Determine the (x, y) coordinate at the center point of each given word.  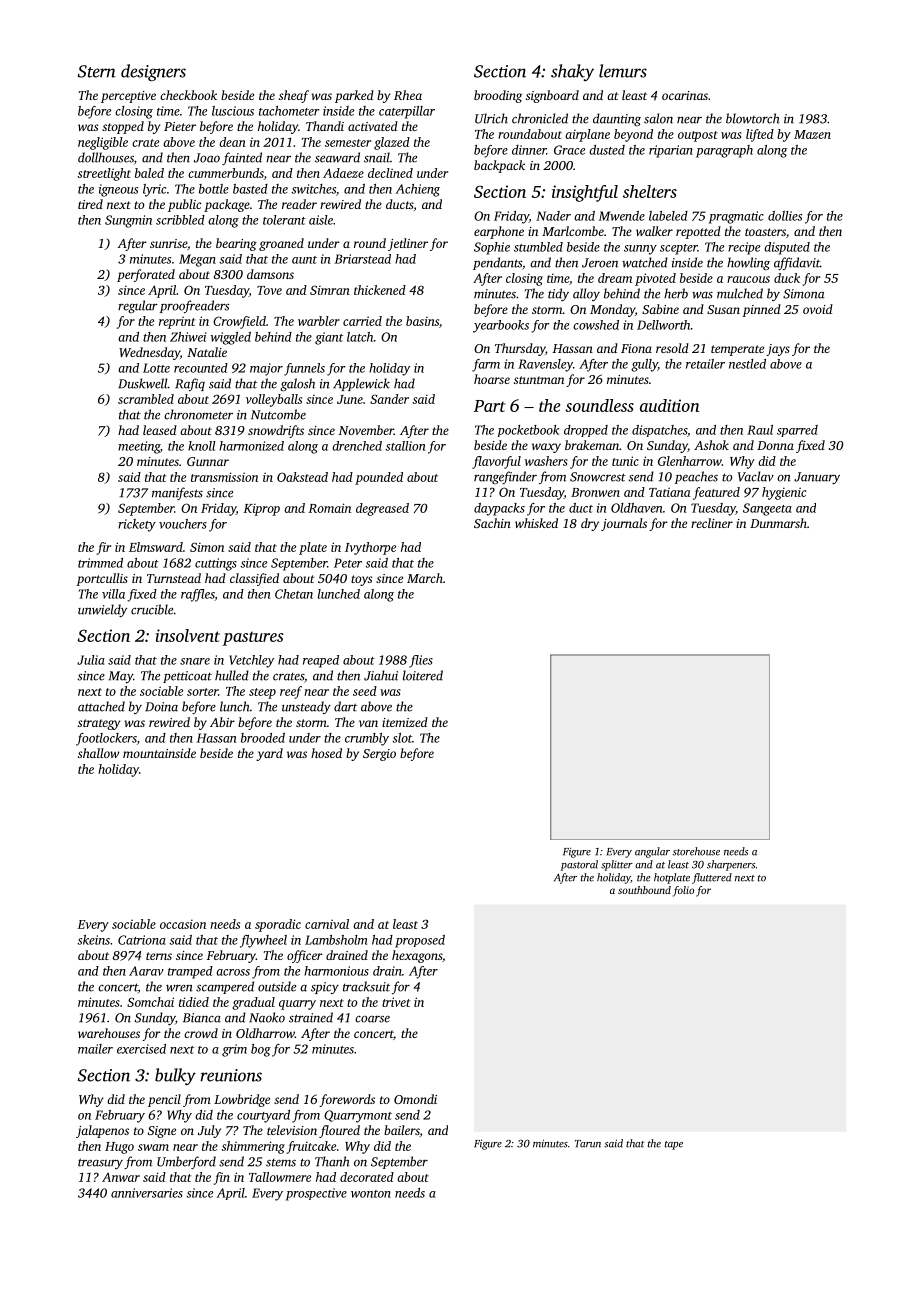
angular (652, 852)
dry (590, 524)
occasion (183, 924)
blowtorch (753, 118)
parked (354, 96)
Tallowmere (280, 1177)
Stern (97, 71)
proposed (420, 941)
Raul (760, 430)
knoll (202, 446)
